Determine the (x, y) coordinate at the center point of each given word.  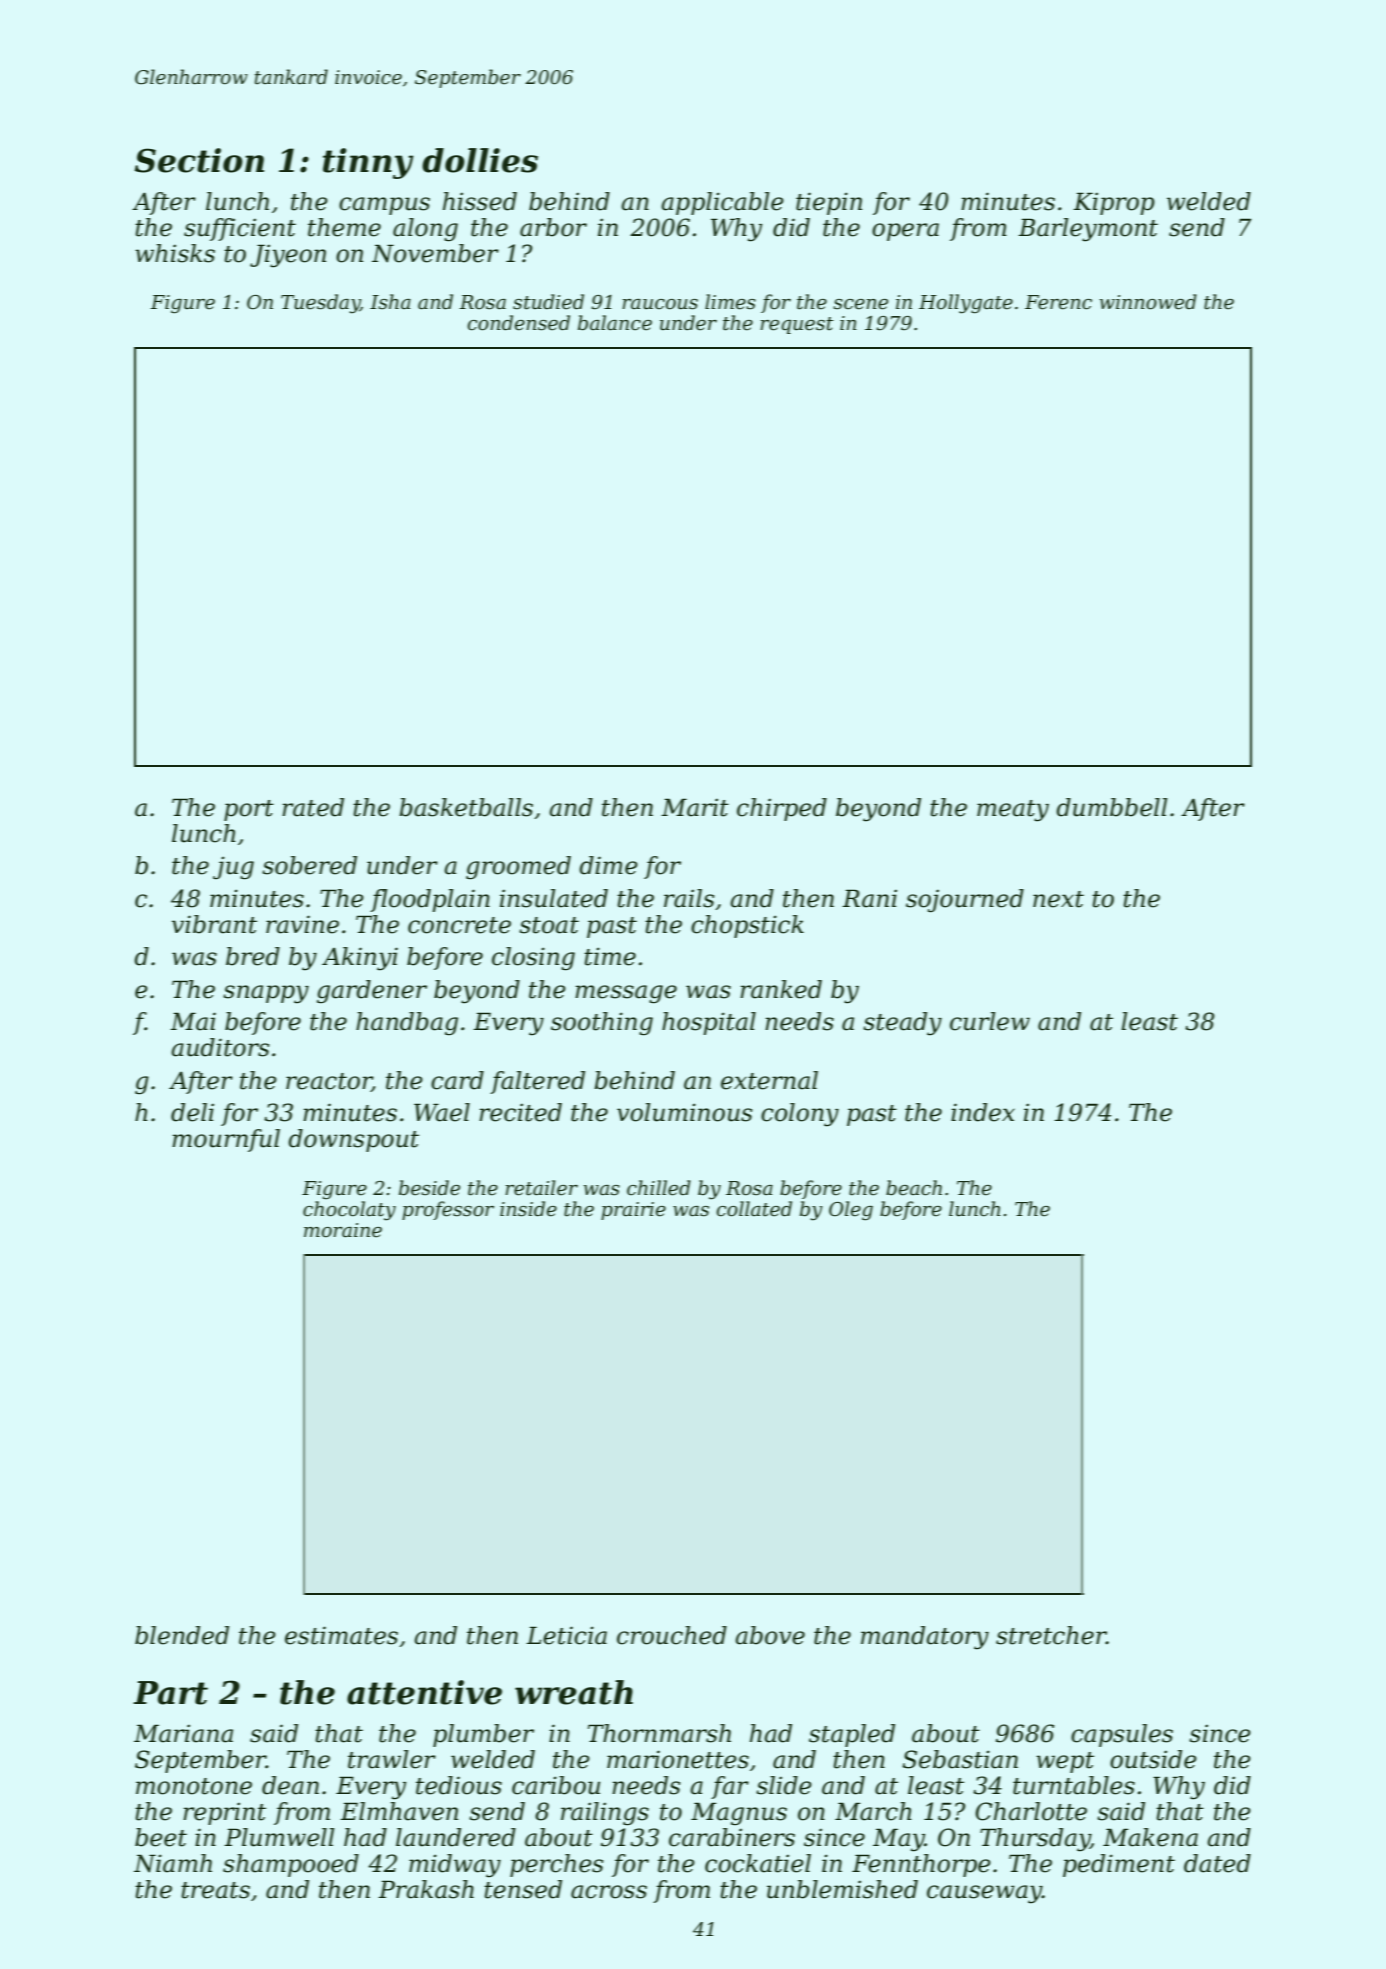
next (1058, 899)
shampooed (291, 1865)
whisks (175, 253)
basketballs (466, 807)
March (873, 1811)
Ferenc (1058, 302)
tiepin (829, 203)
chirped (782, 809)
